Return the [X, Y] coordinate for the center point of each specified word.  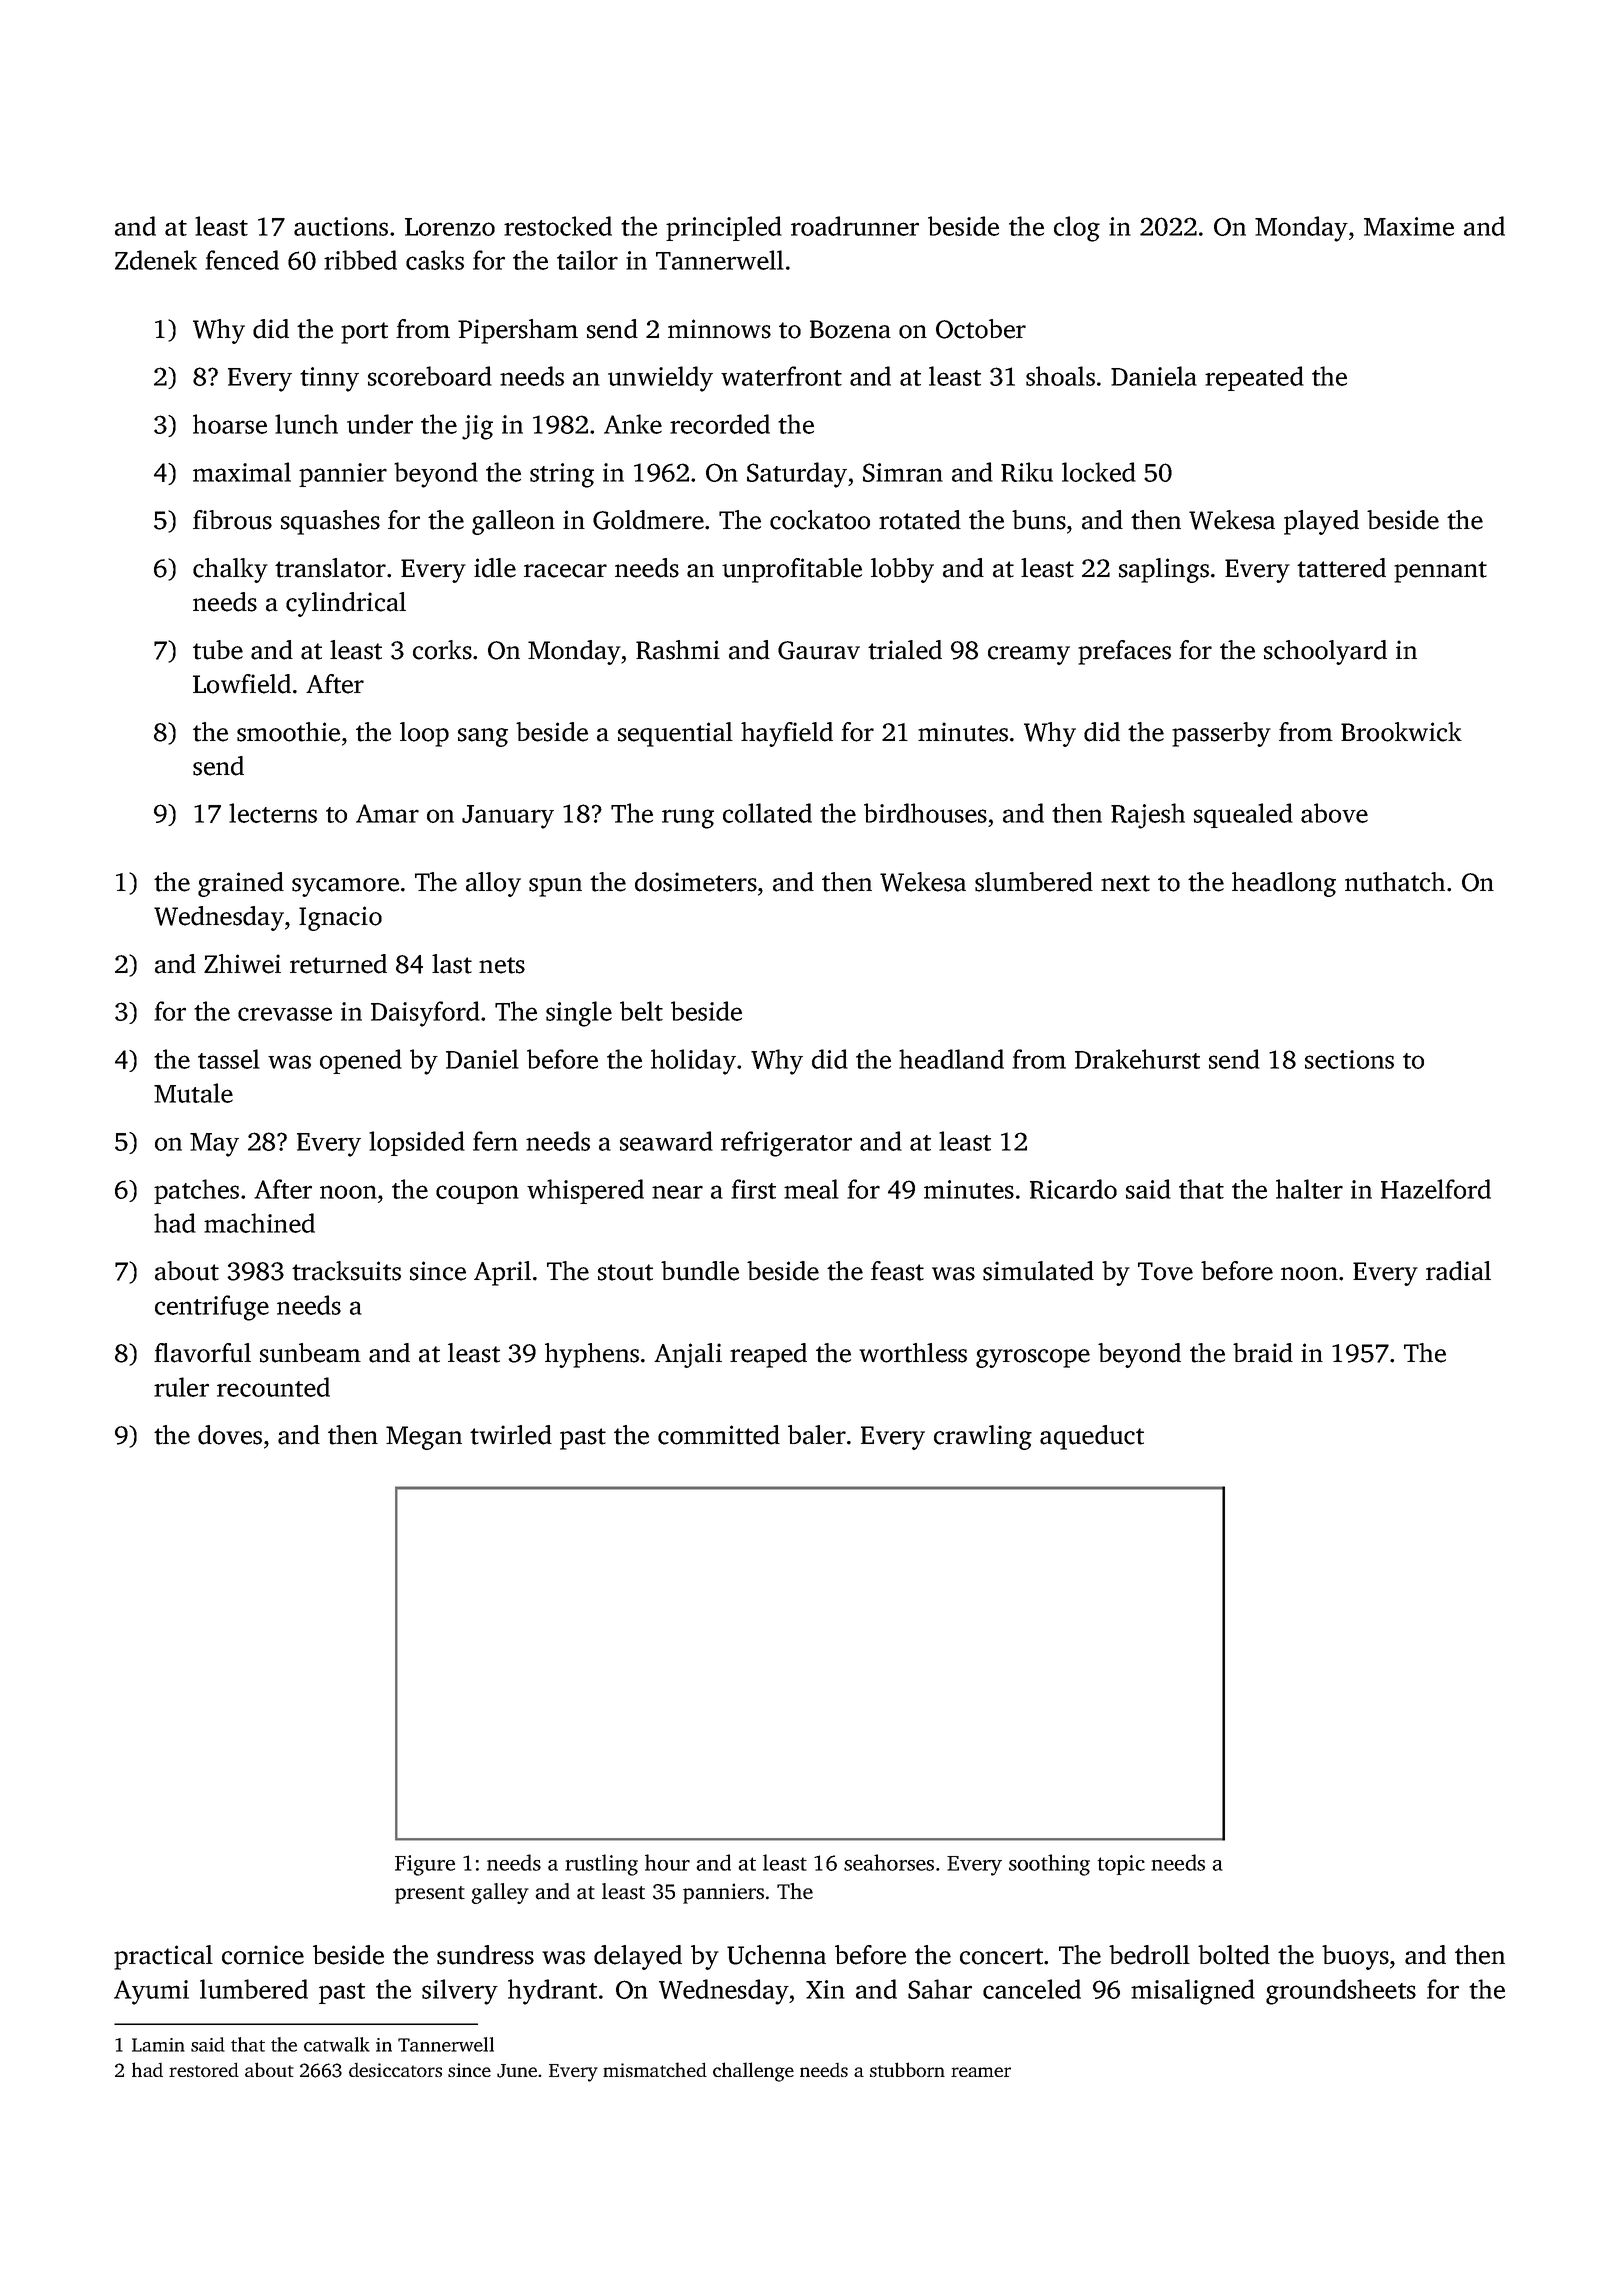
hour [667, 1862]
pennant [1440, 572]
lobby [902, 570]
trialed [905, 650]
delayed [638, 1957]
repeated [1254, 378]
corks [442, 650]
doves [230, 1435]
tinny [329, 379]
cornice [263, 1955]
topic [1121, 1865]
